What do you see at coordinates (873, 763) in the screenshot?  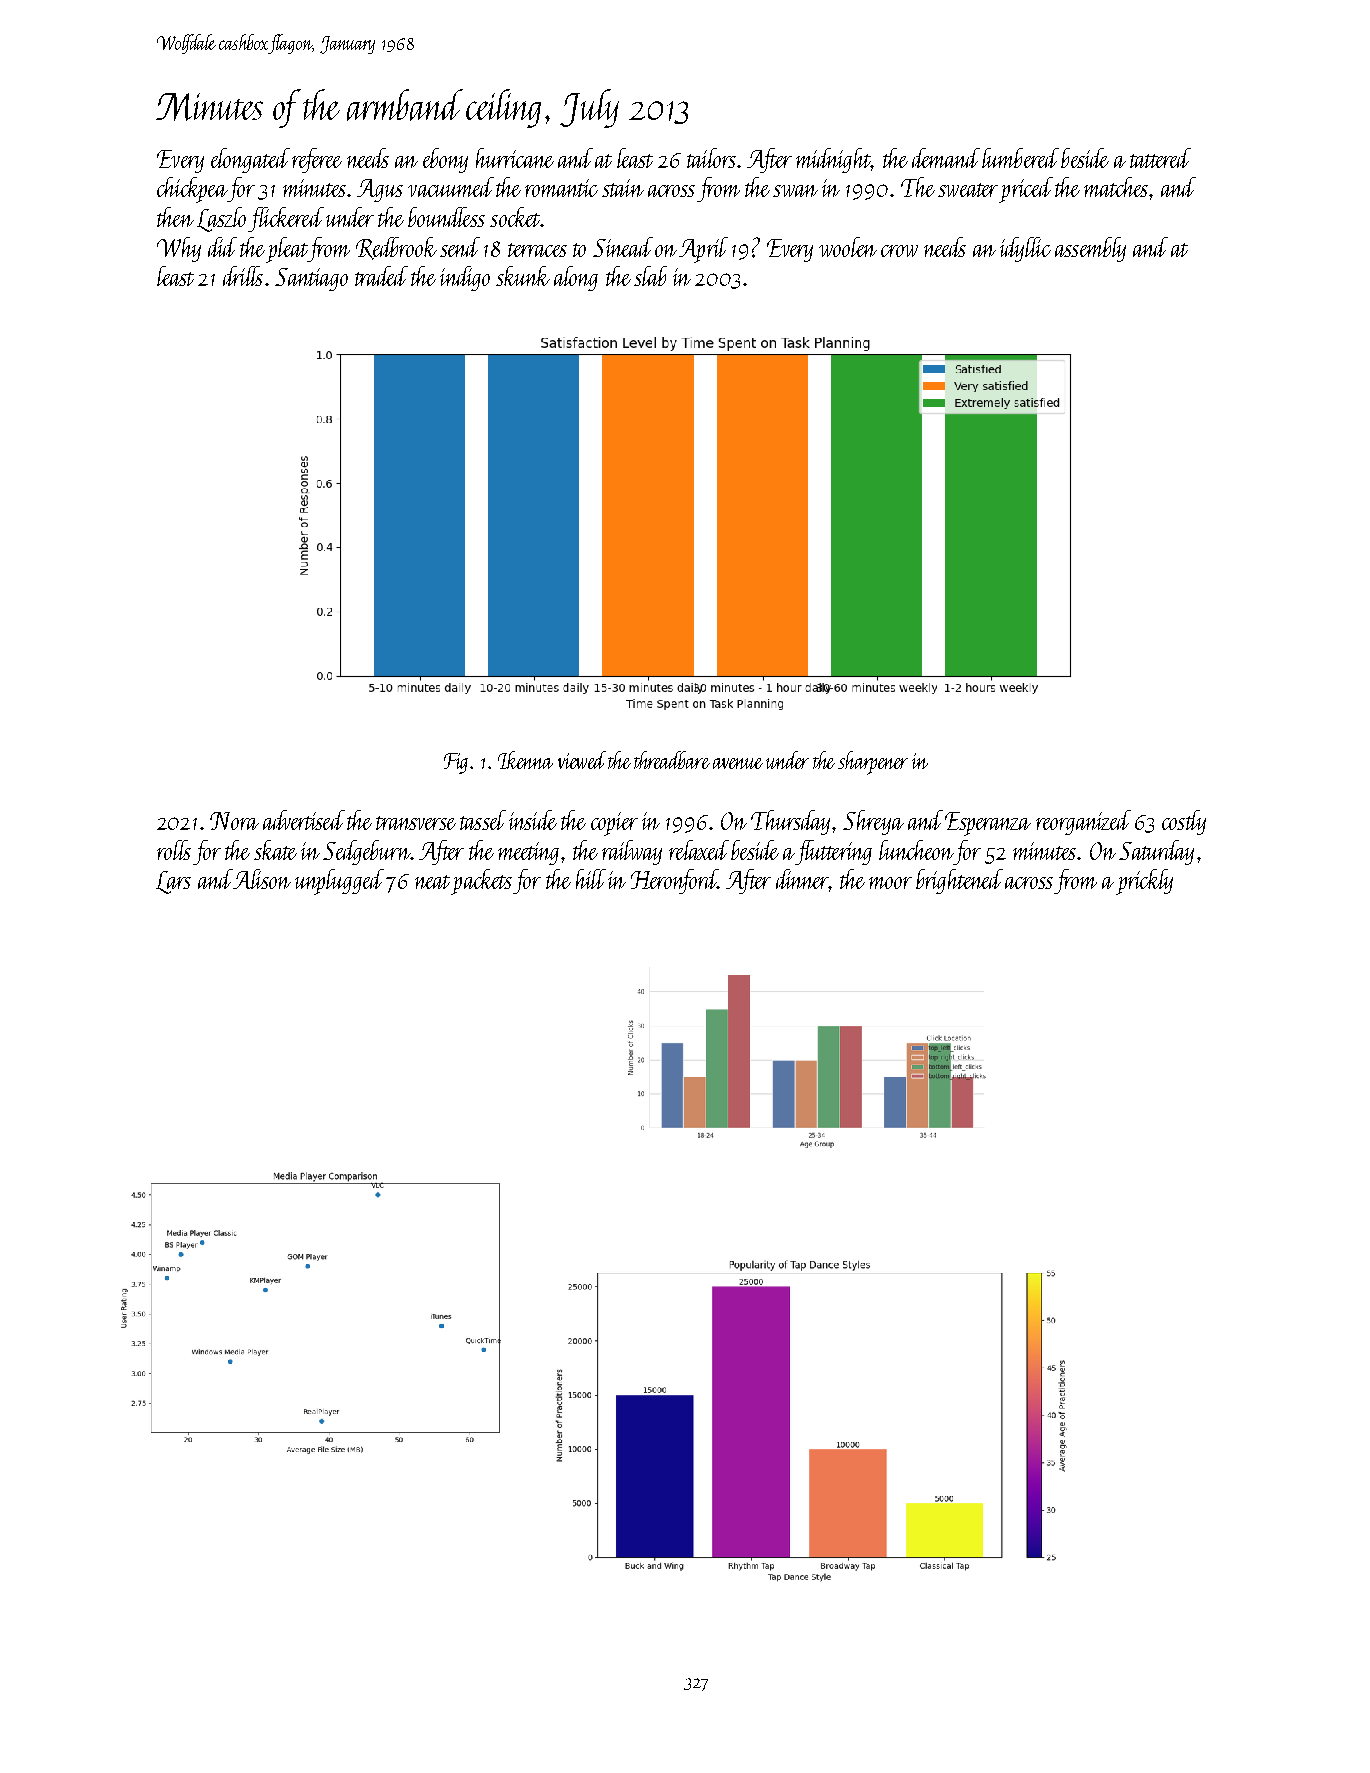 I see `sharpener` at bounding box center [873, 763].
